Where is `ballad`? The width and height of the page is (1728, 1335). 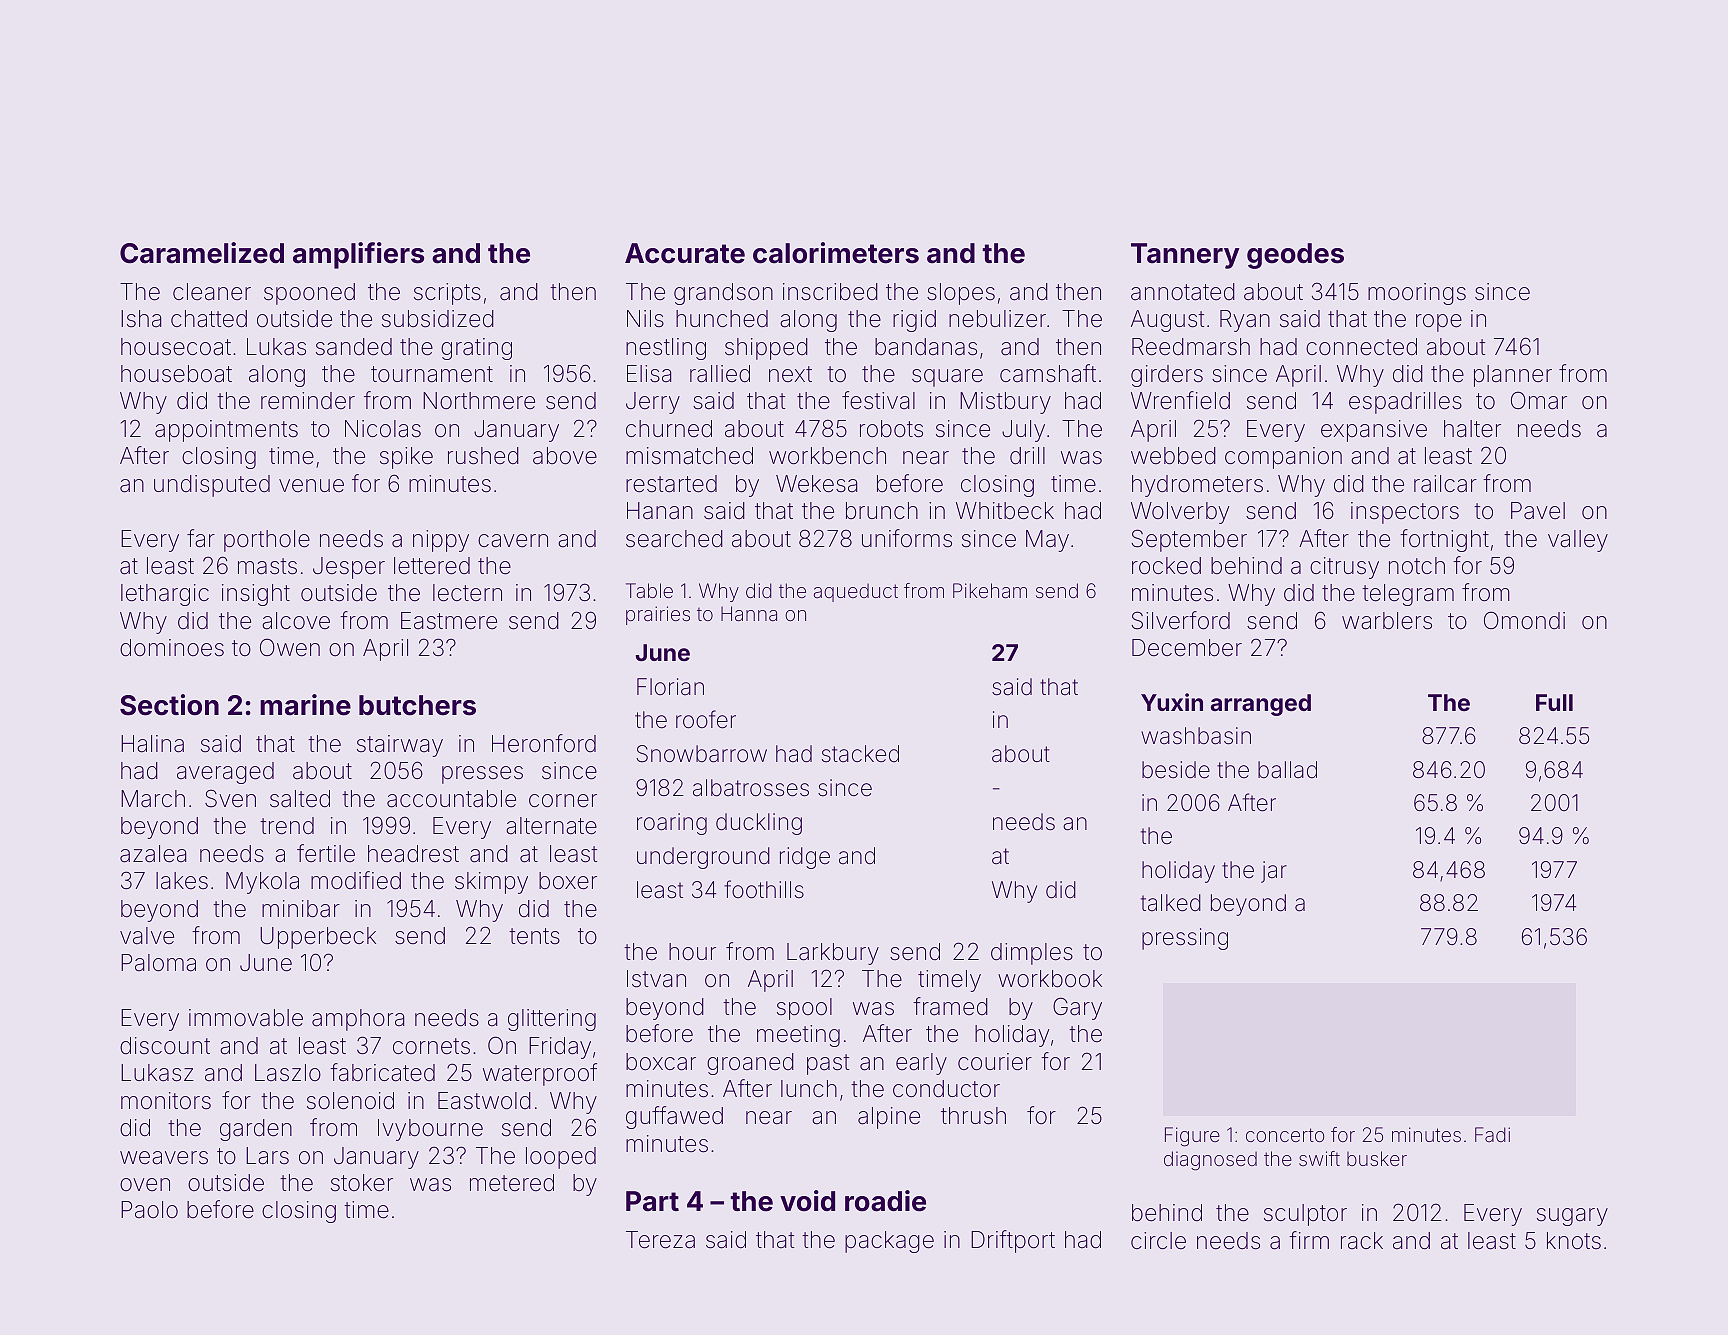 ballad is located at coordinates (1287, 770).
